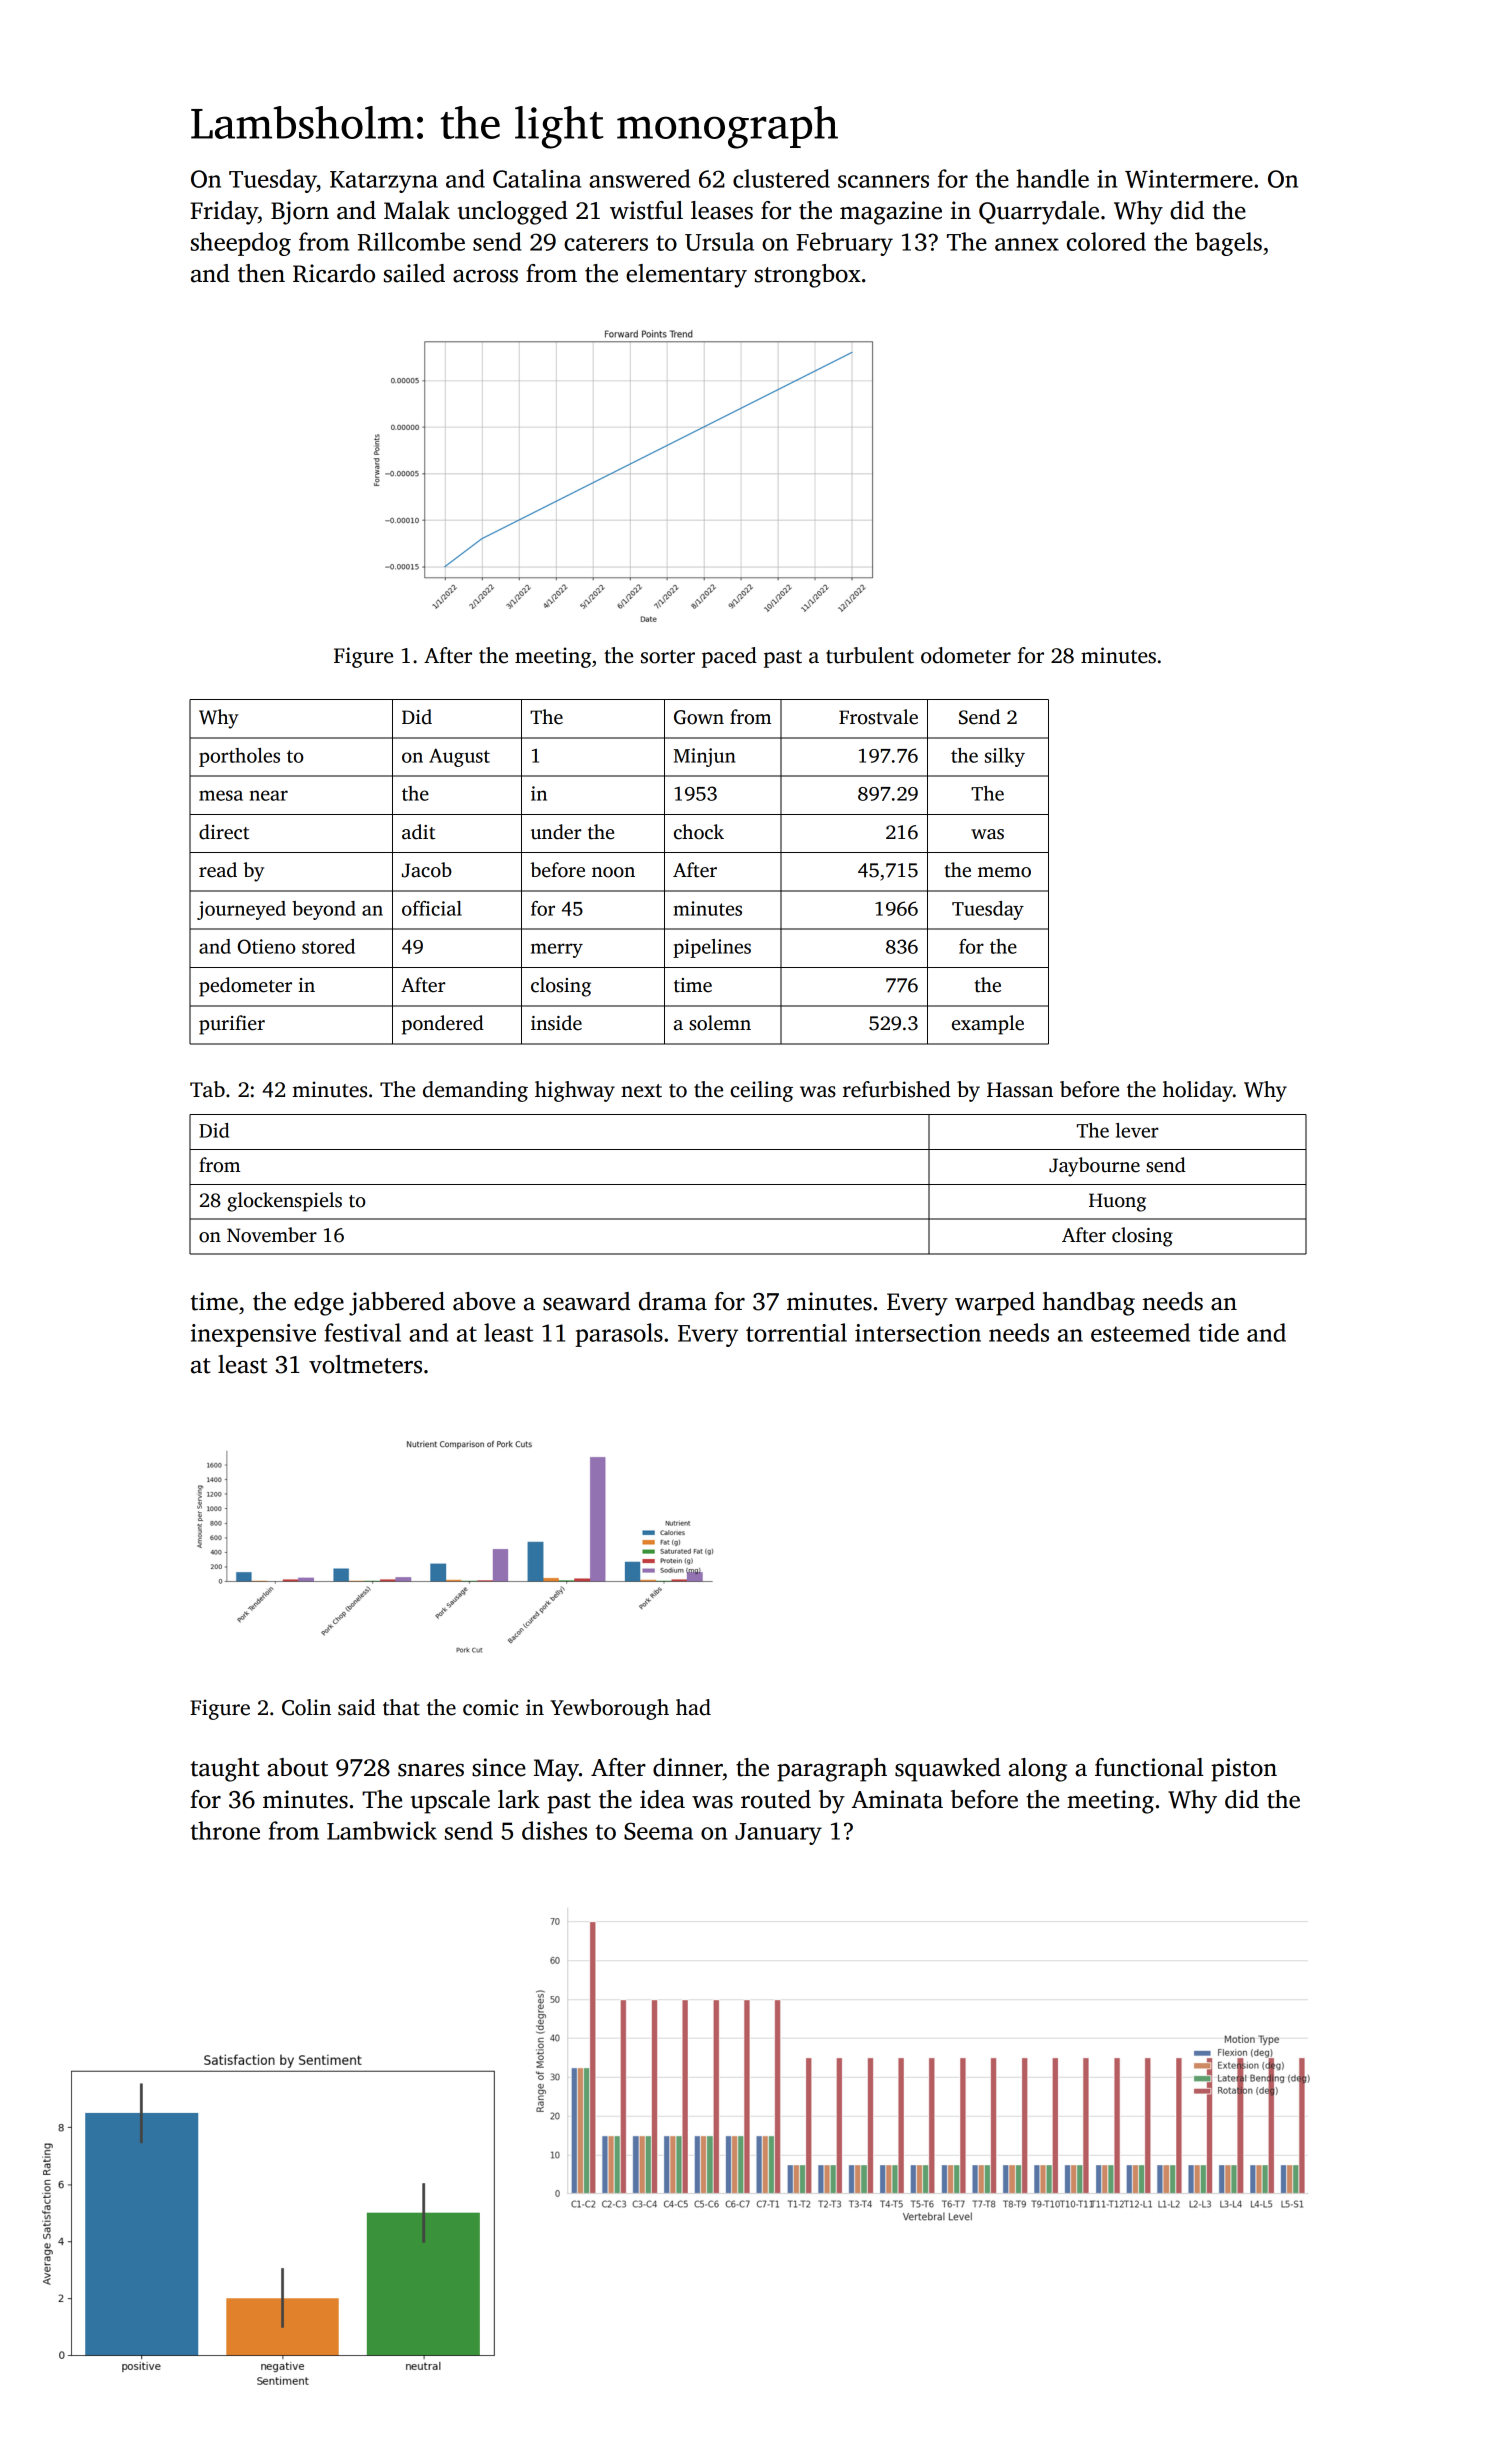 Image resolution: width=1496 pixels, height=2464 pixels. Describe the element at coordinates (401, 1707) in the screenshot. I see `that` at that location.
